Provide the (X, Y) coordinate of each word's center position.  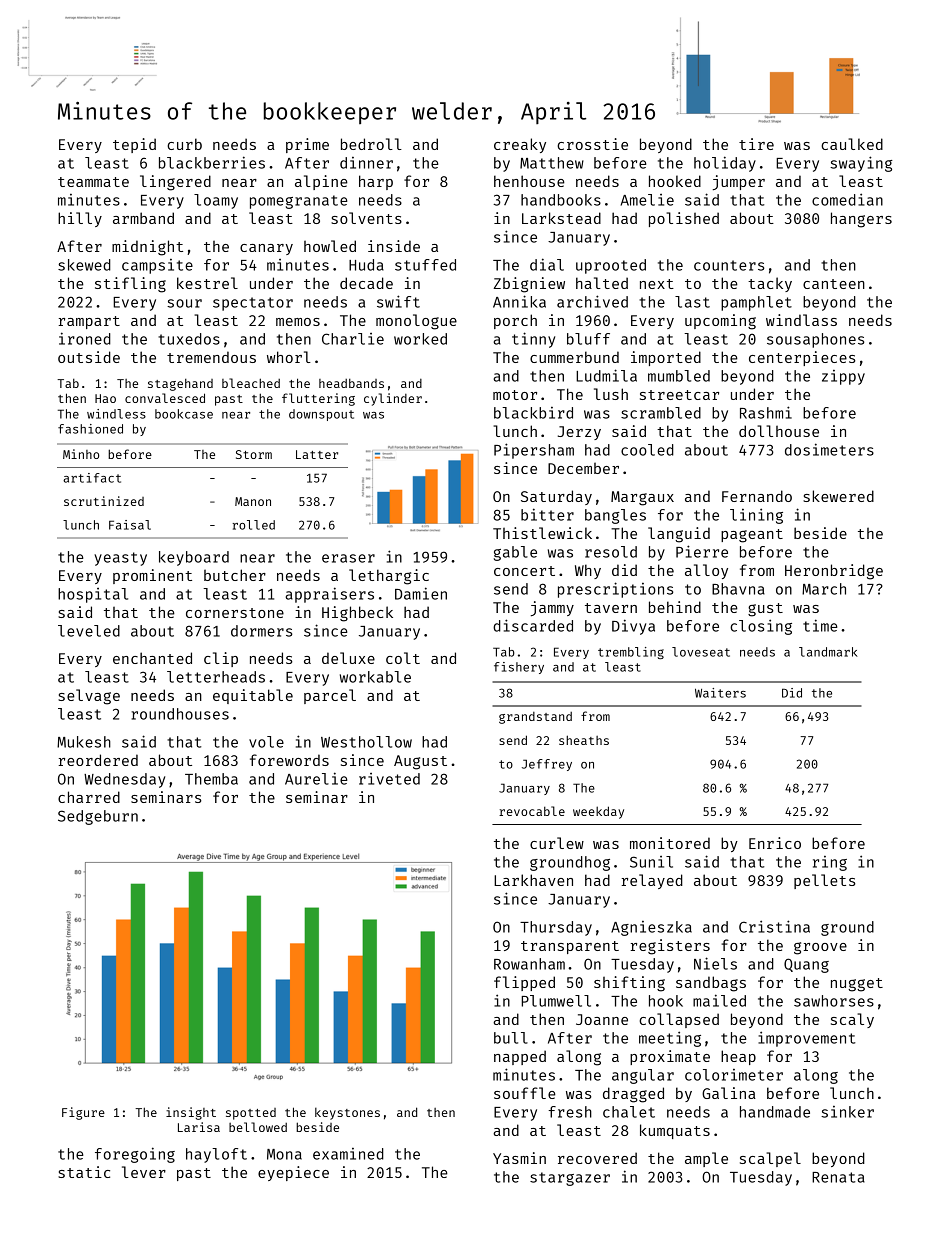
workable (375, 677)
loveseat (701, 652)
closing (761, 627)
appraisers (329, 595)
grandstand (535, 718)
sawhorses (834, 1001)
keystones (347, 1114)
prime (307, 145)
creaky (520, 145)
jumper (739, 182)
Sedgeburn (98, 817)
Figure (83, 1113)
